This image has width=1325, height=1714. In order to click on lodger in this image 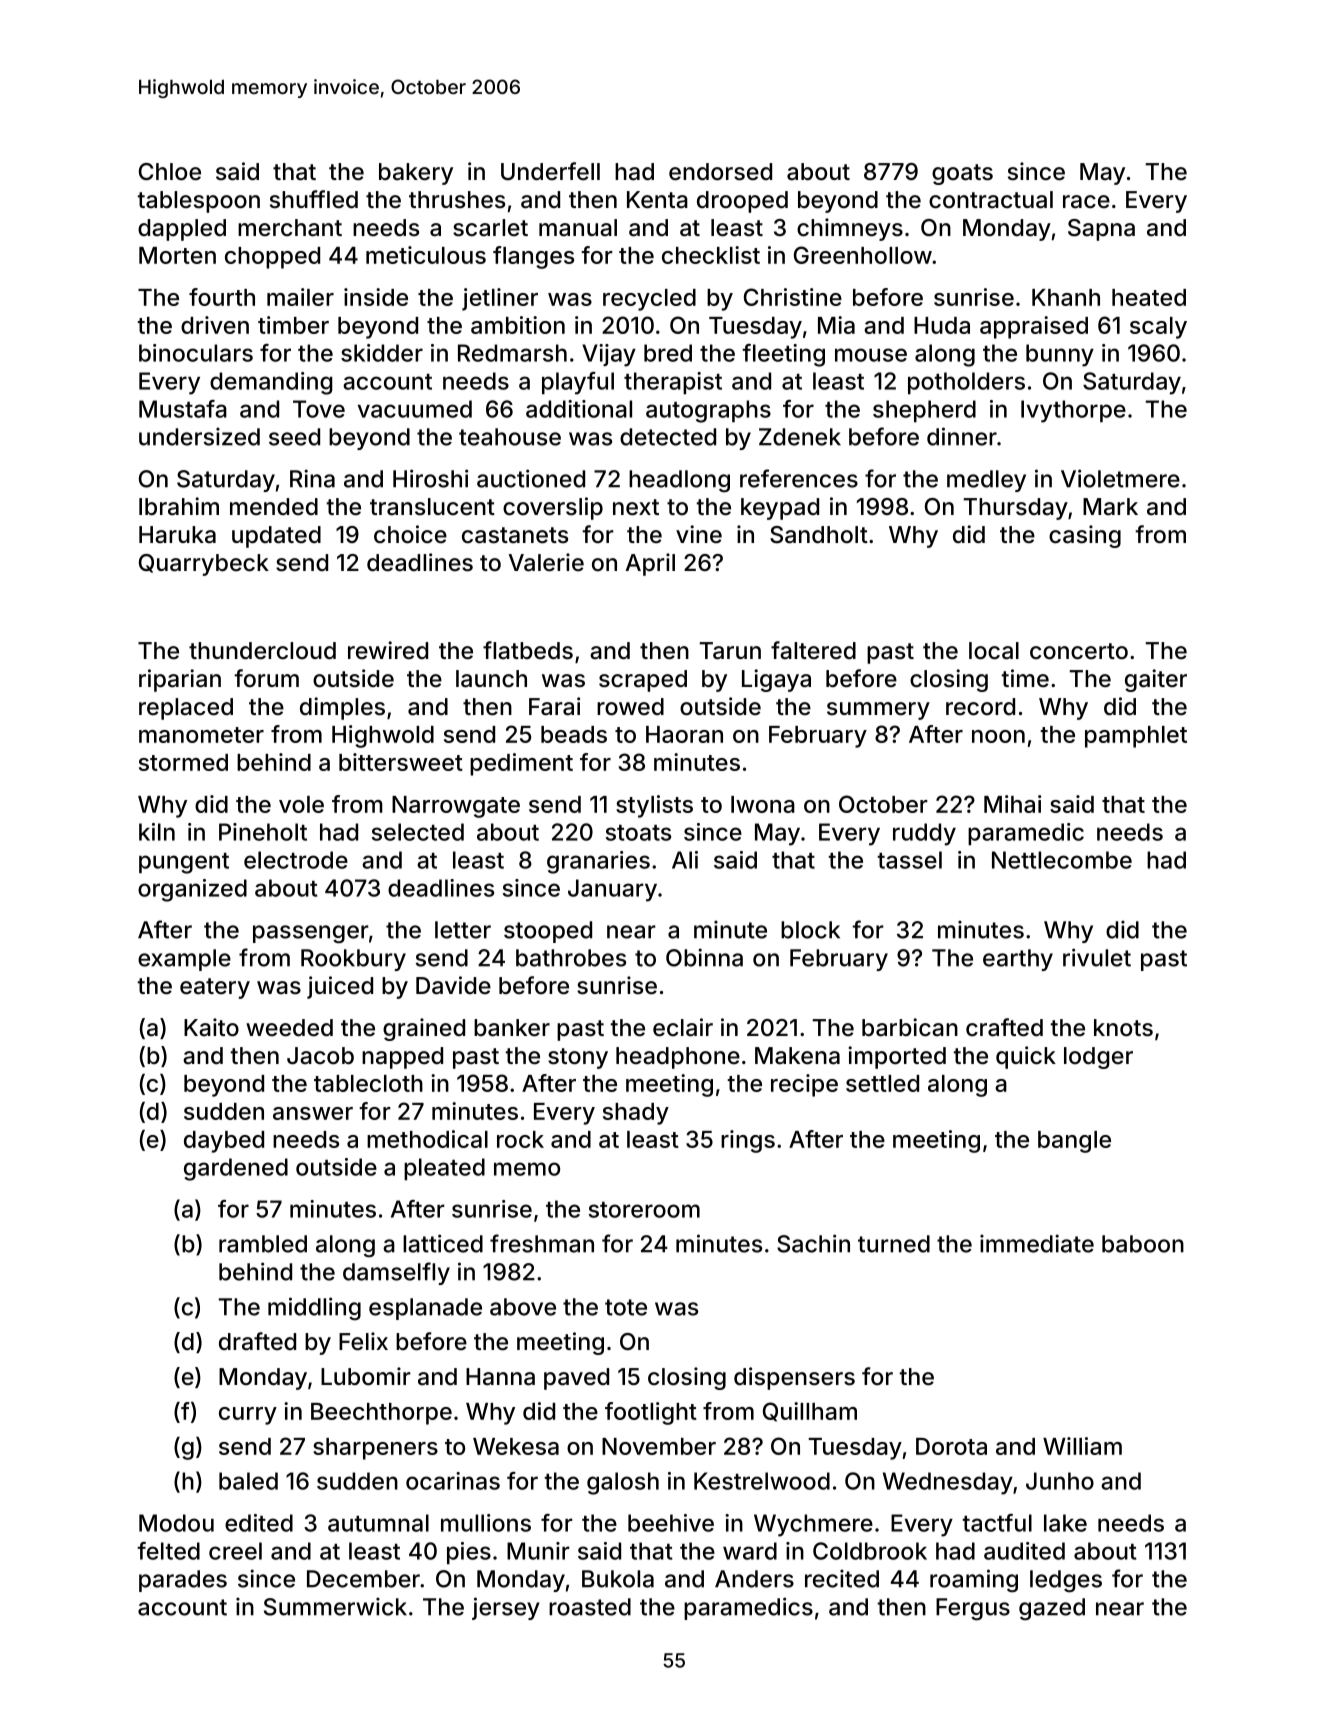, I will do `click(1098, 1058)`.
